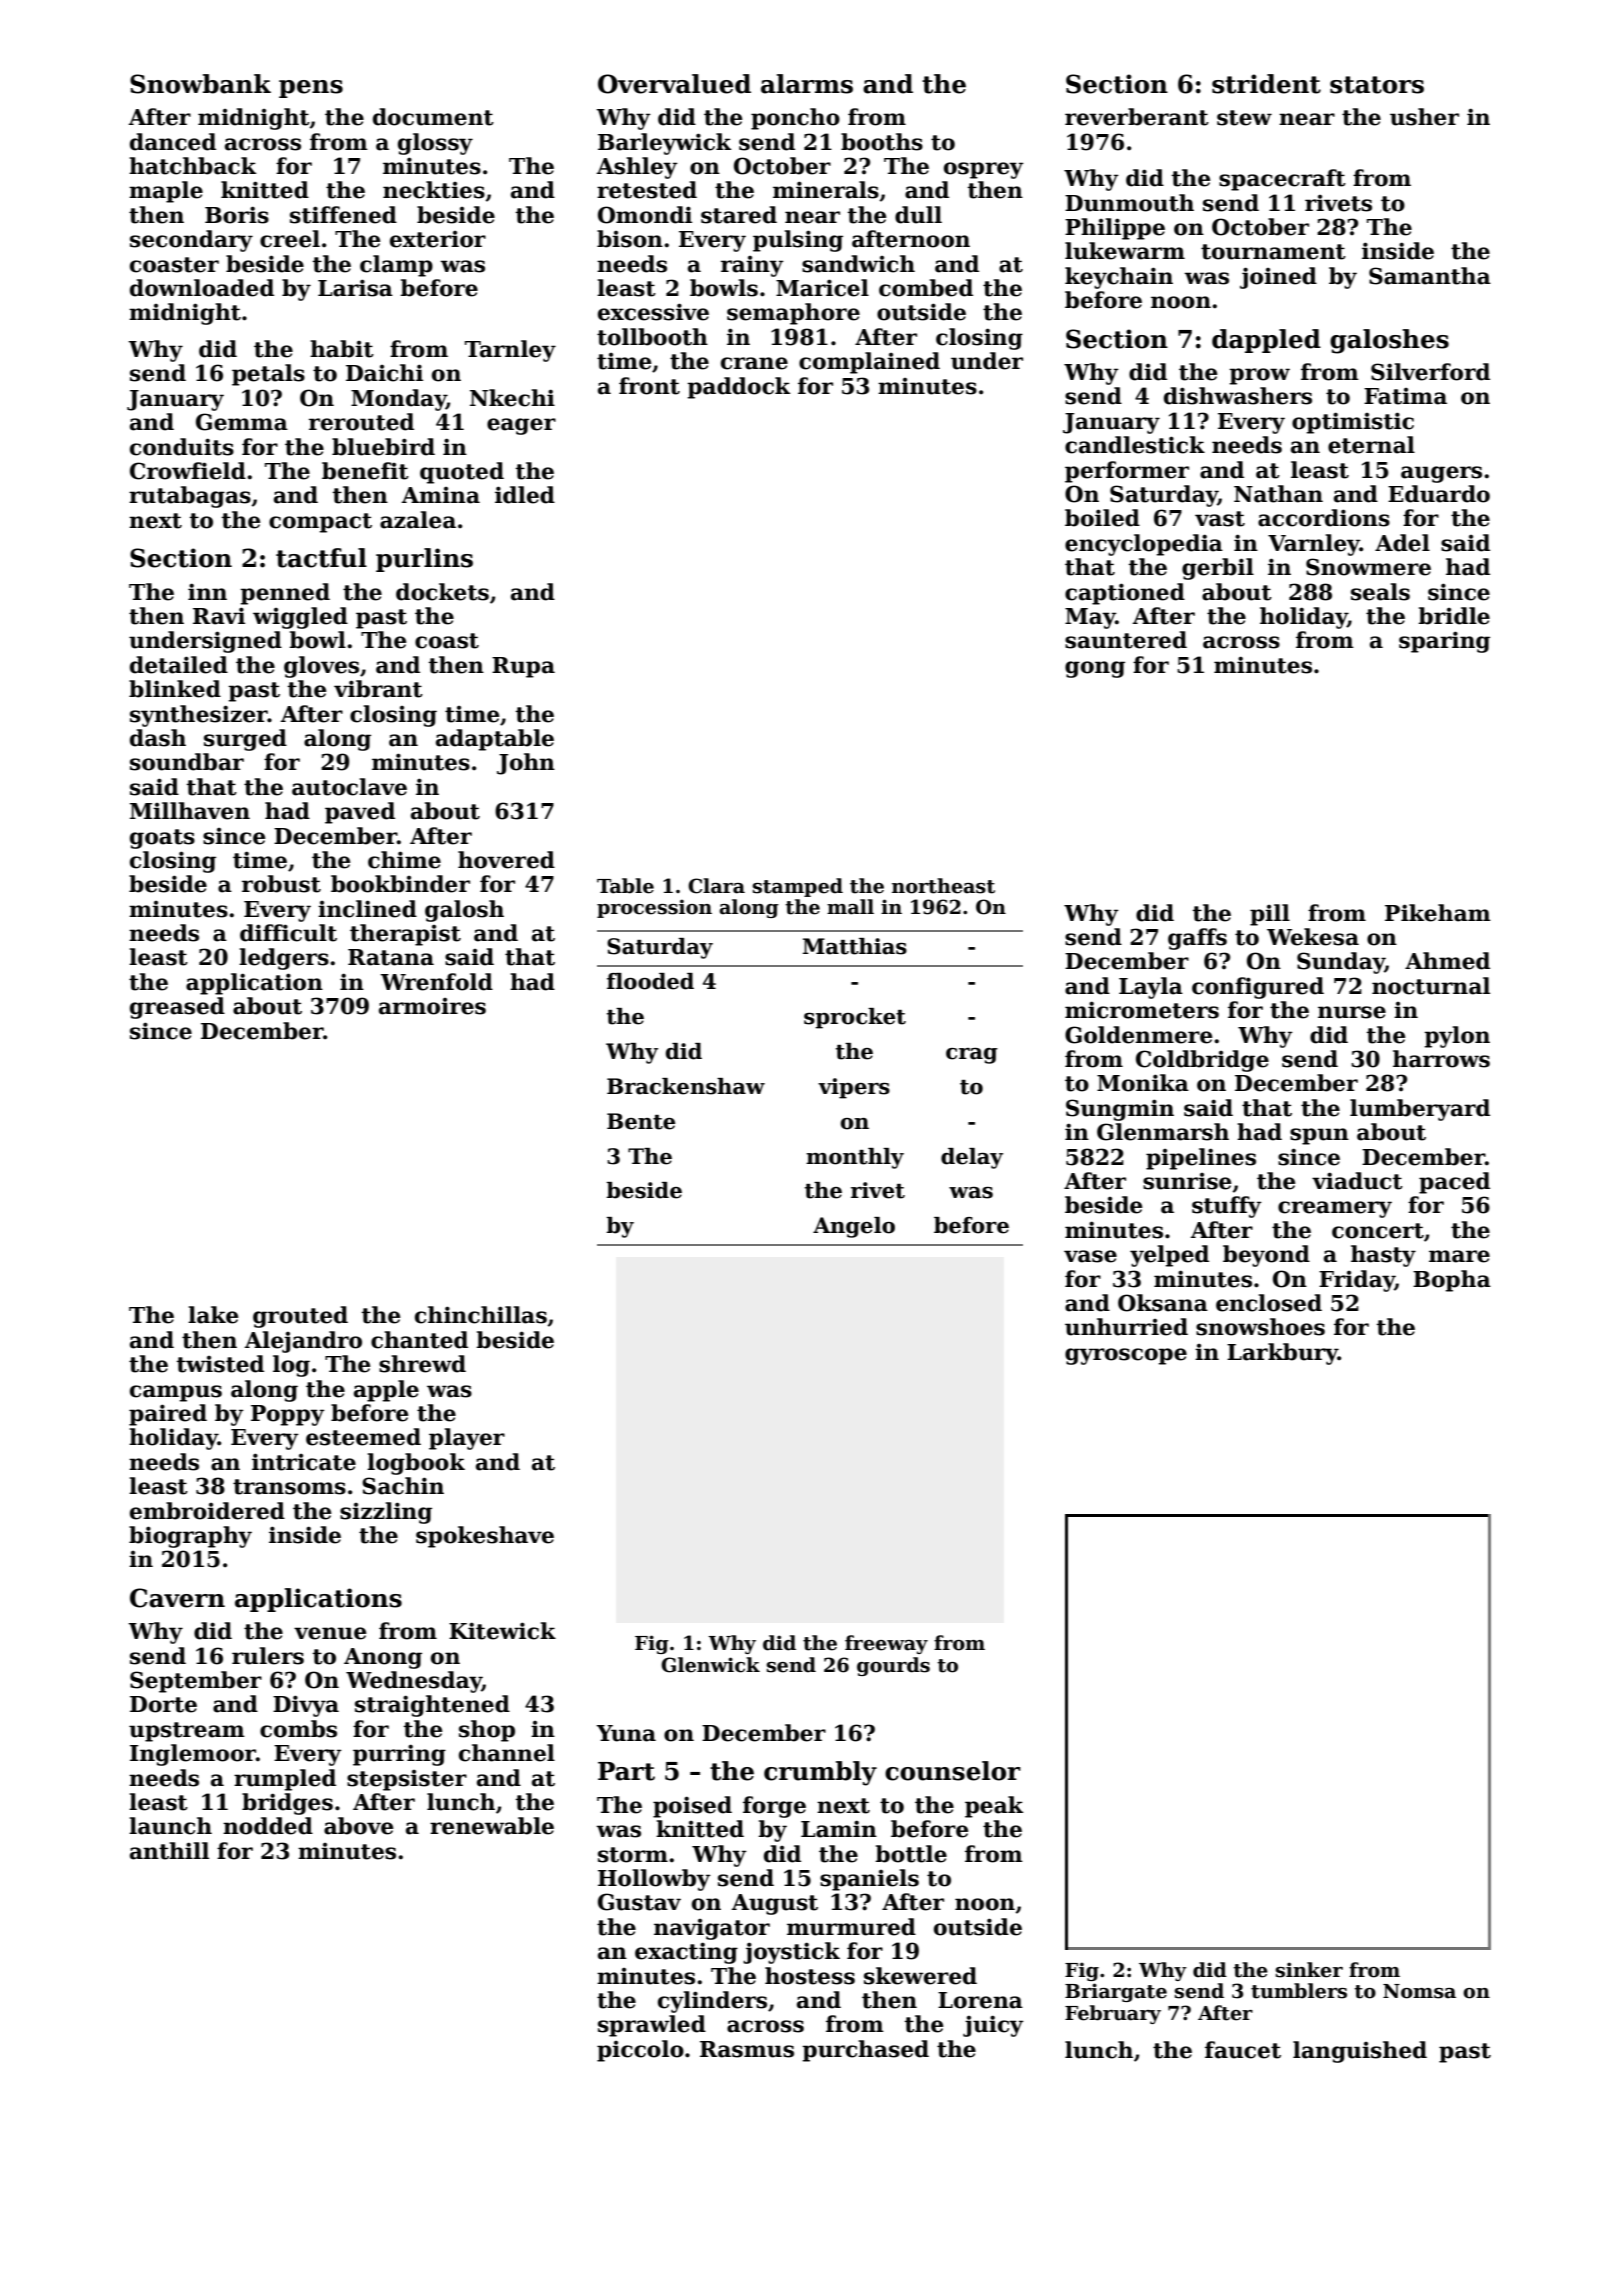 The width and height of the page is (1620, 2292). Describe the element at coordinates (1452, 1281) in the page. I see `Bopha` at that location.
